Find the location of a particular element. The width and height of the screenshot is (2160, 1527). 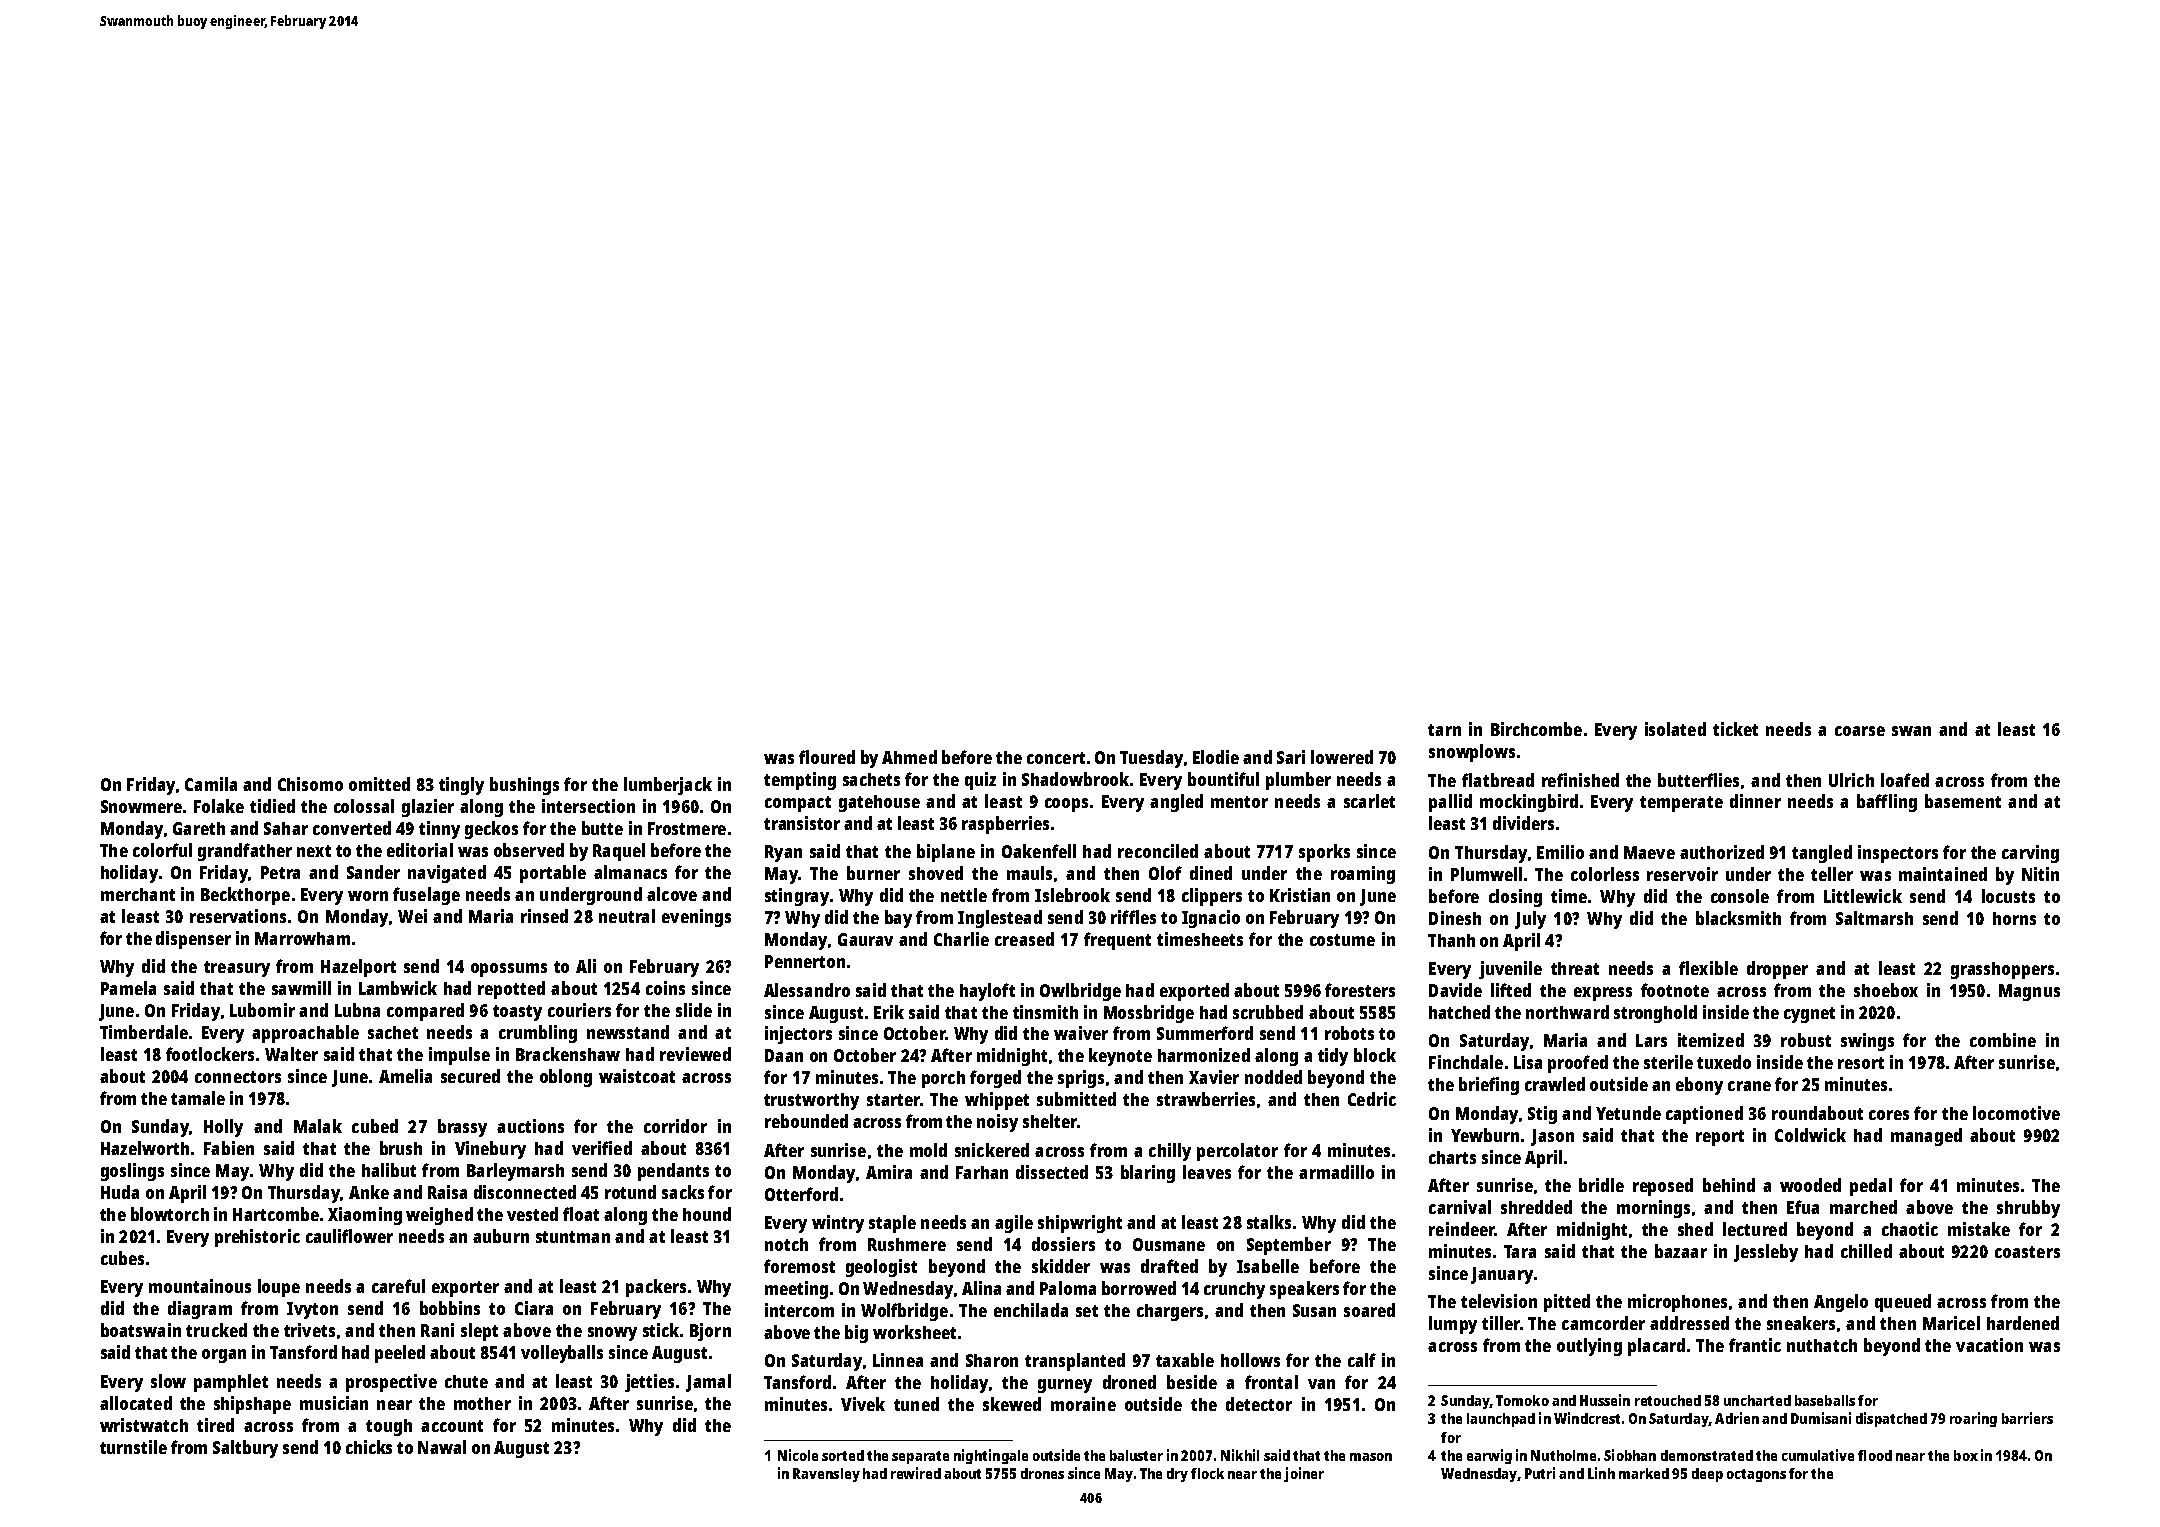

shoebox is located at coordinates (1886, 990).
